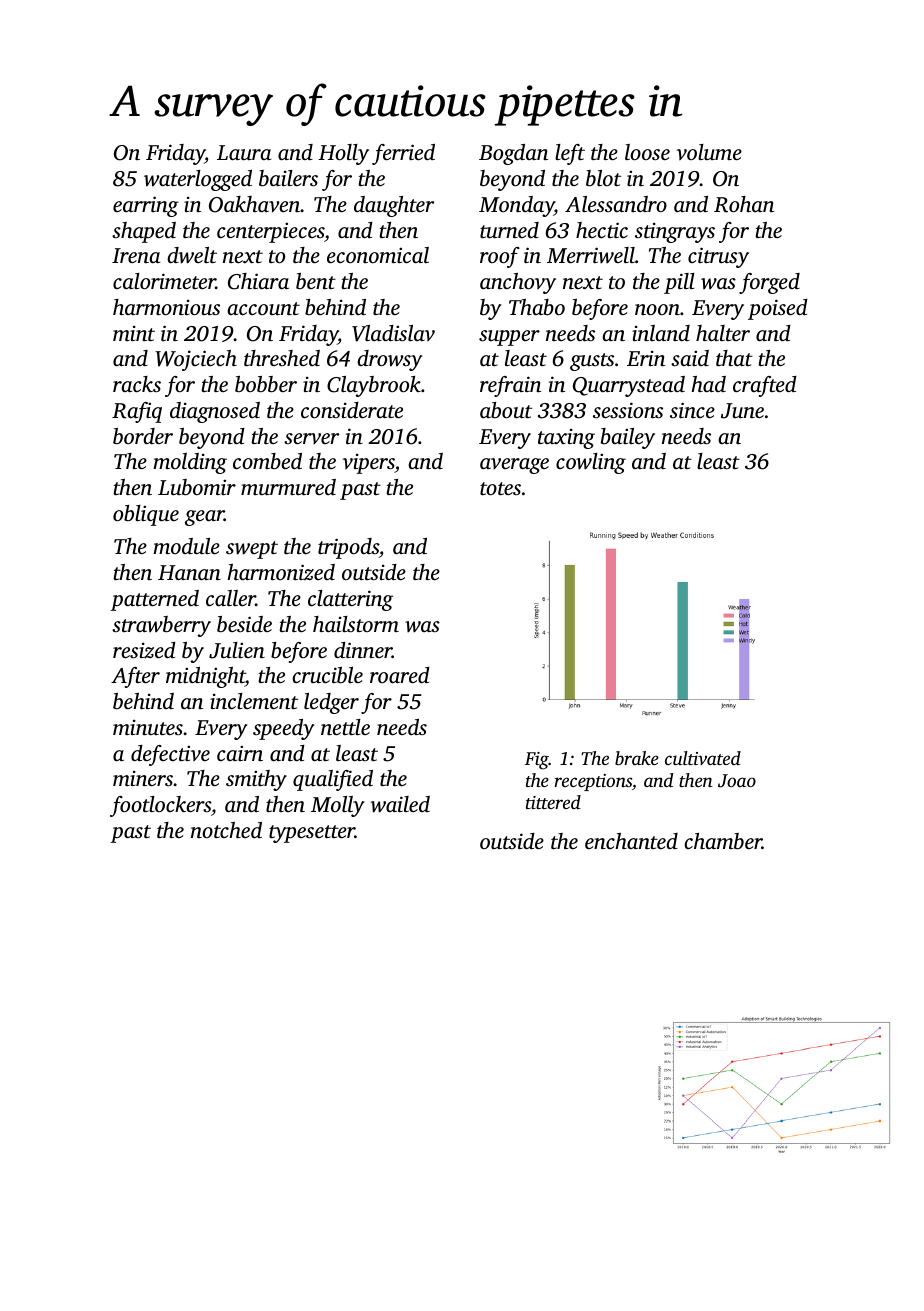 The width and height of the screenshot is (924, 1311). I want to click on Oakhaven, so click(255, 204).
